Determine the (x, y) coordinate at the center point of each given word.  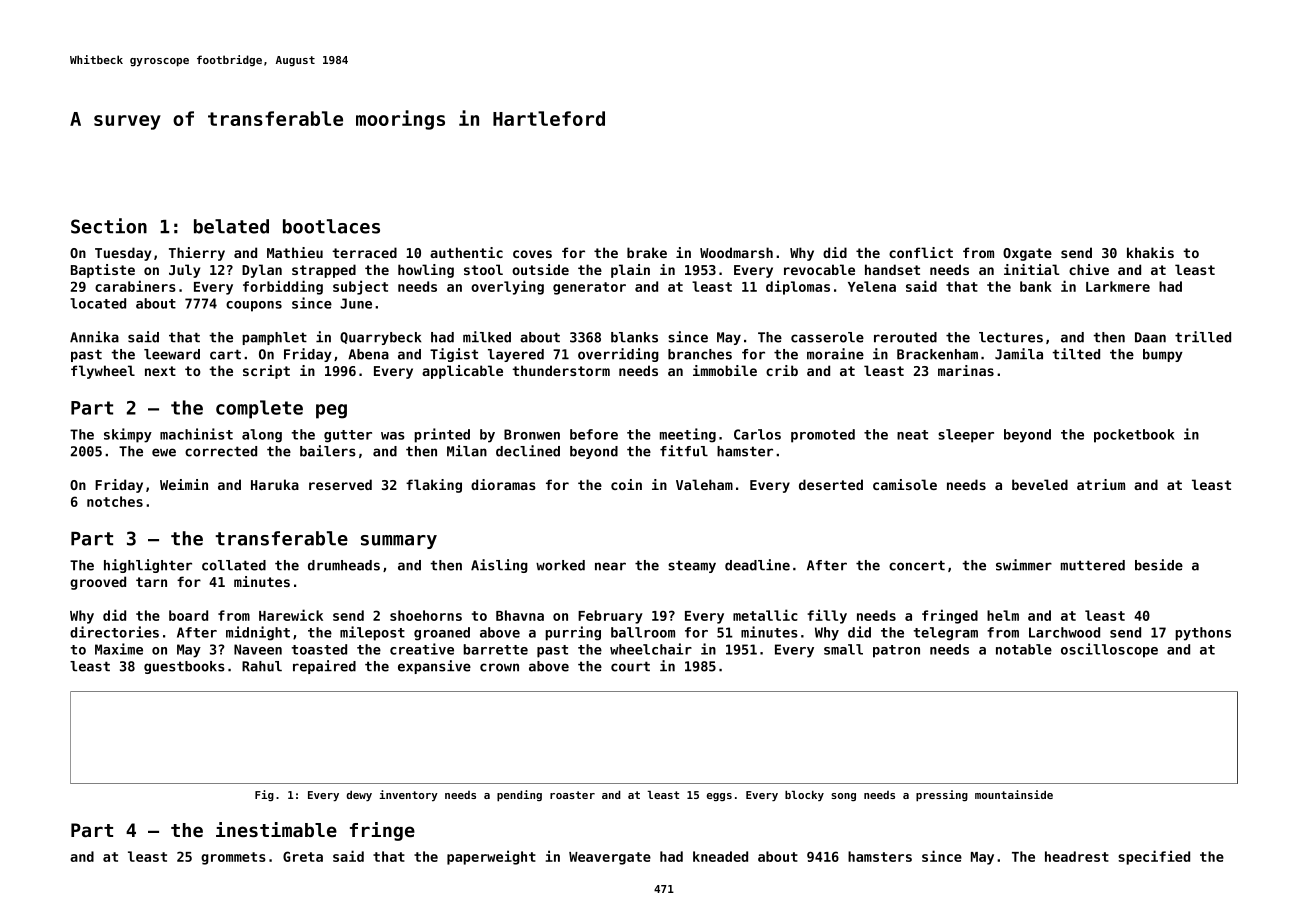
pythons (1203, 634)
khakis (1150, 252)
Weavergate (610, 858)
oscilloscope (1109, 650)
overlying (507, 287)
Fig (264, 795)
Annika (94, 337)
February (610, 617)
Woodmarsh (736, 252)
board (188, 615)
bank (1036, 286)
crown (499, 667)
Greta (303, 856)
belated (231, 226)
